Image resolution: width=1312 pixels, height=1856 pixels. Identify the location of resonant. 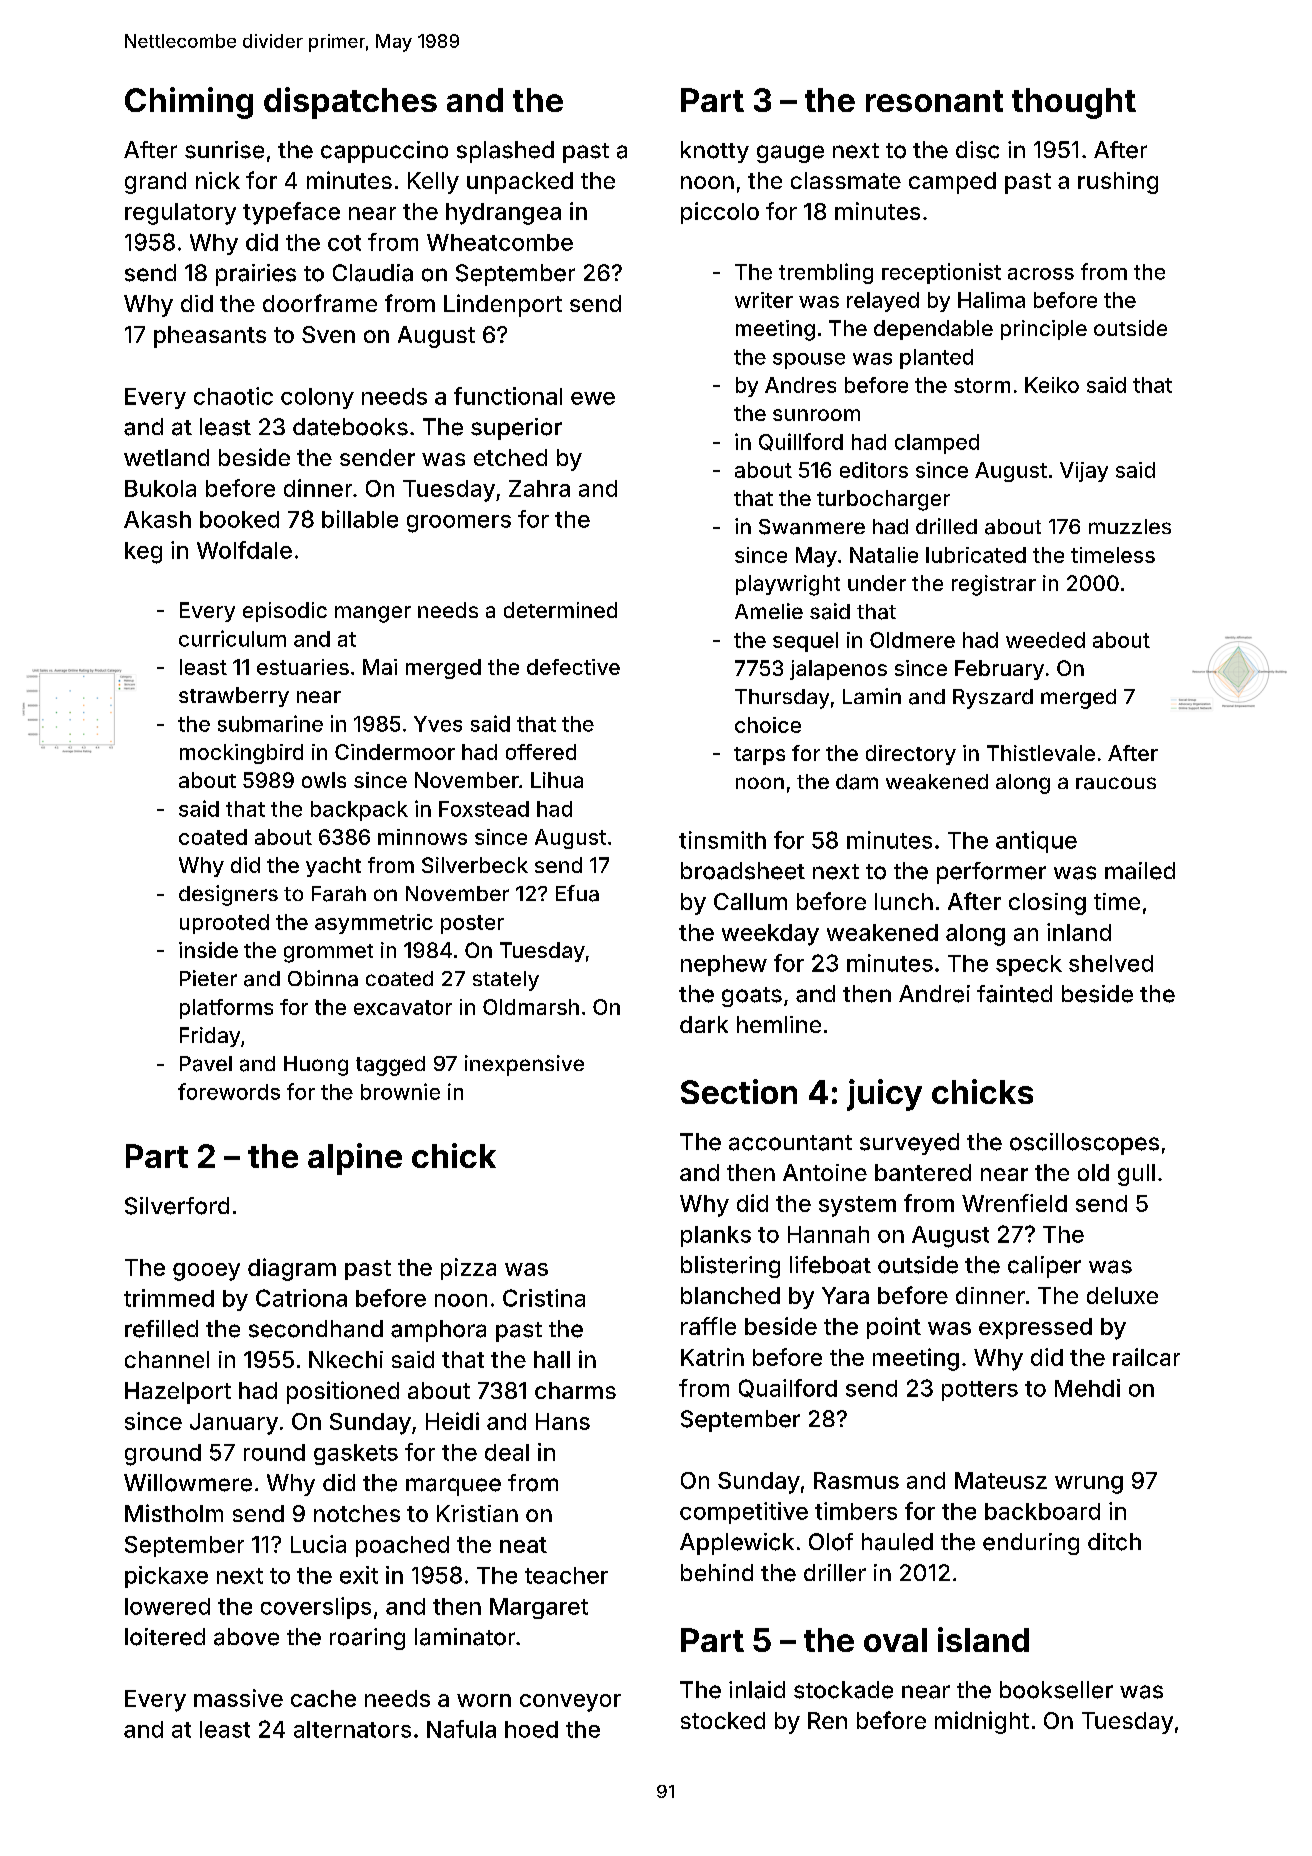
(934, 101).
